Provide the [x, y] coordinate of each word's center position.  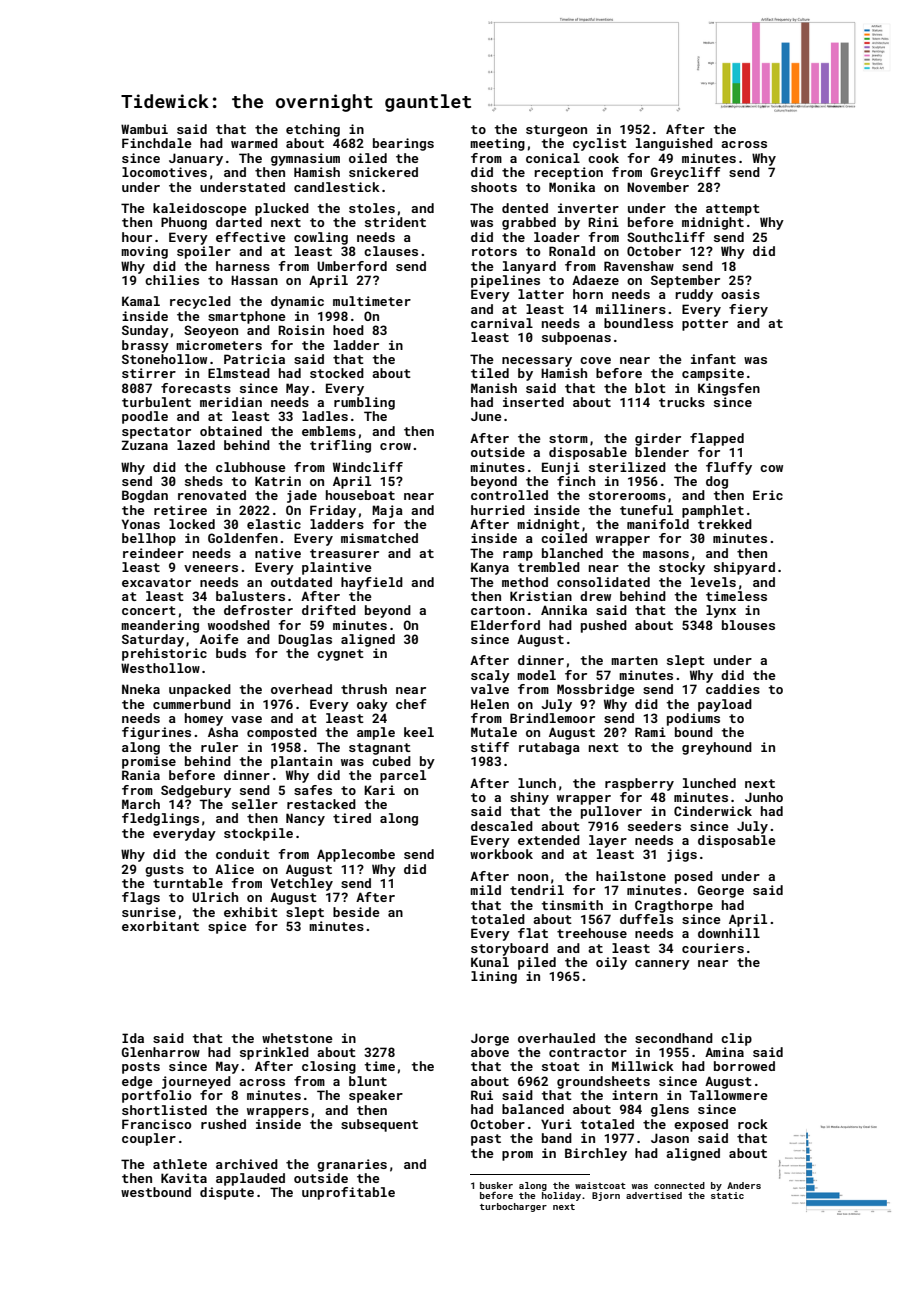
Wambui [144, 129]
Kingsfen [729, 389]
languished [674, 144]
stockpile [258, 834]
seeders [654, 826]
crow [395, 446]
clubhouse [251, 467]
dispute [227, 1193]
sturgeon [556, 131]
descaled [502, 826]
